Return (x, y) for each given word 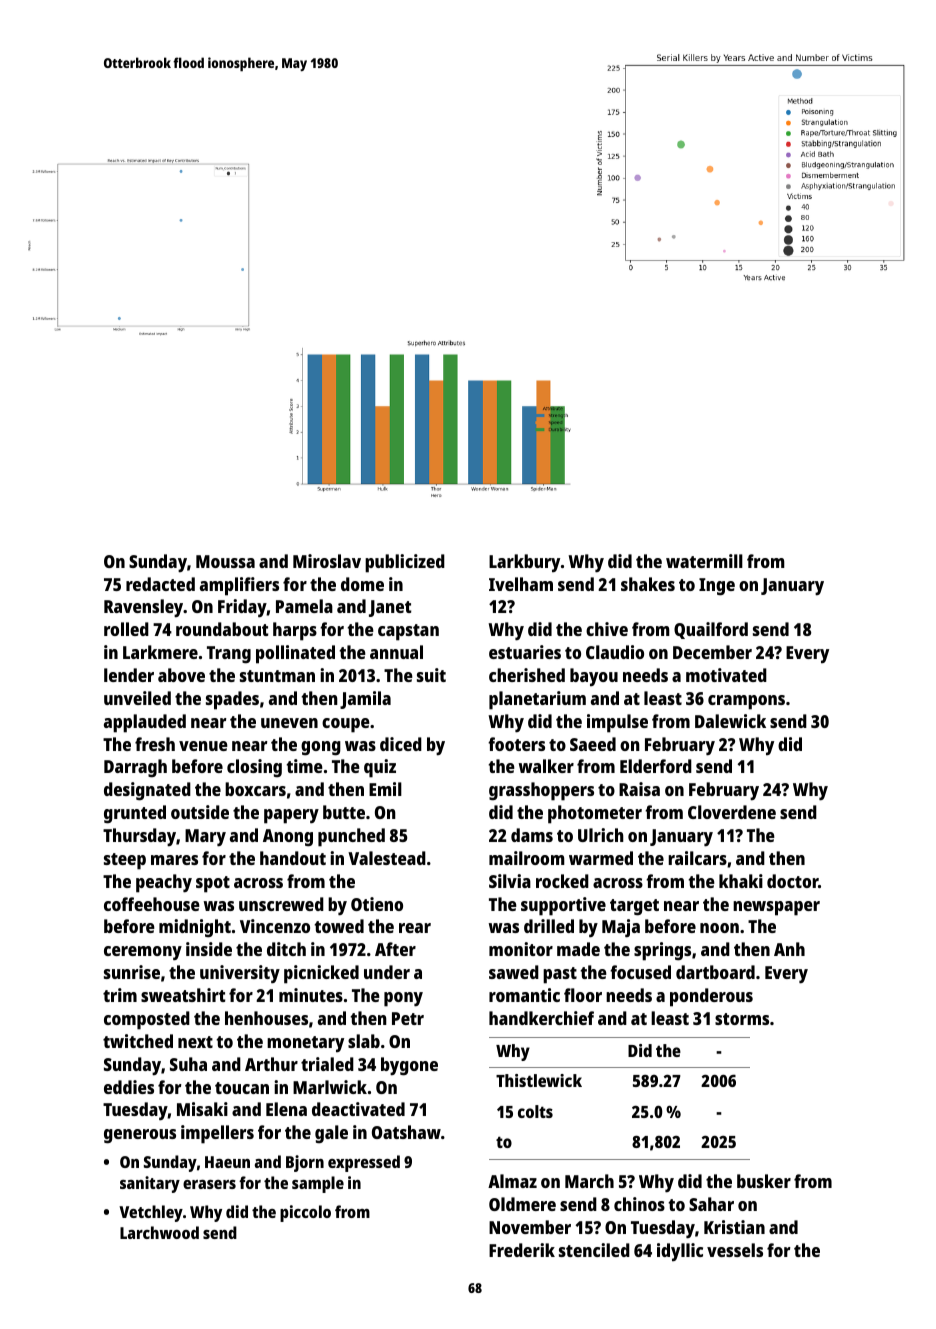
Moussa (225, 561)
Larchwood (159, 1232)
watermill (704, 561)
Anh (789, 949)
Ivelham (521, 584)
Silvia (510, 881)
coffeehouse (152, 904)
